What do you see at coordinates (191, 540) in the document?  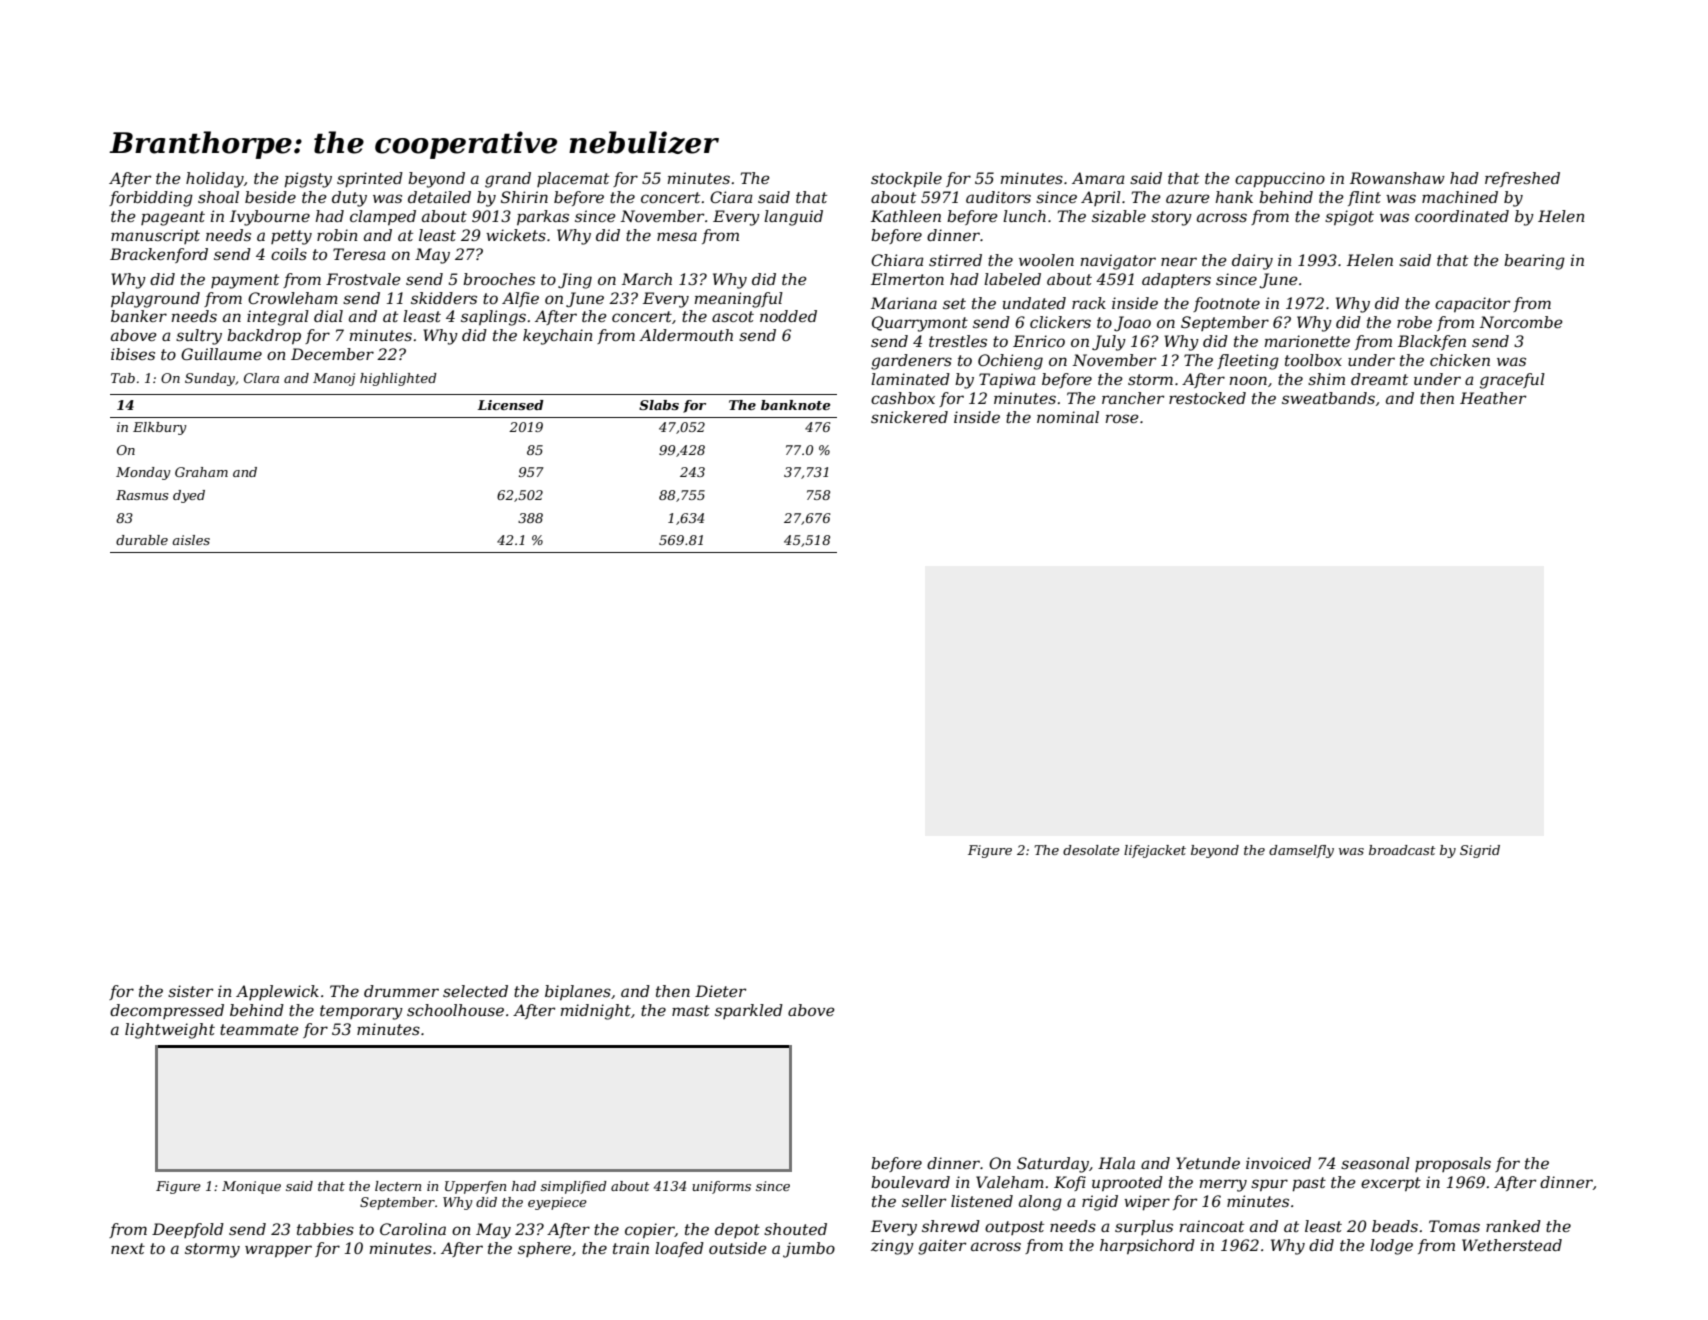 I see `aisles` at bounding box center [191, 540].
